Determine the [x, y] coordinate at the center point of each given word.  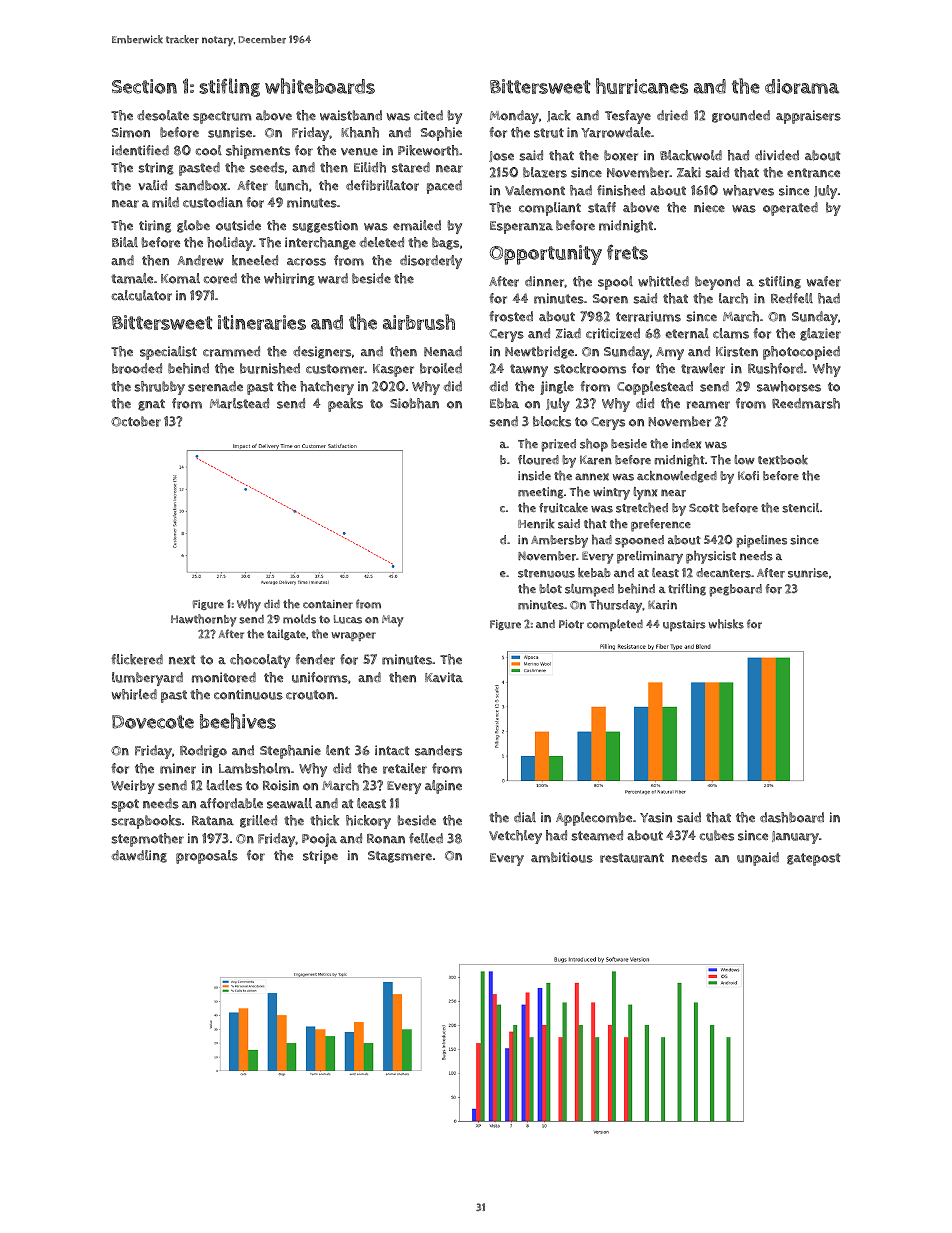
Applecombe [594, 819]
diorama [802, 86]
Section [144, 86]
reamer [708, 405]
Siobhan [414, 403]
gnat [151, 405]
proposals [207, 857]
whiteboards [320, 86]
